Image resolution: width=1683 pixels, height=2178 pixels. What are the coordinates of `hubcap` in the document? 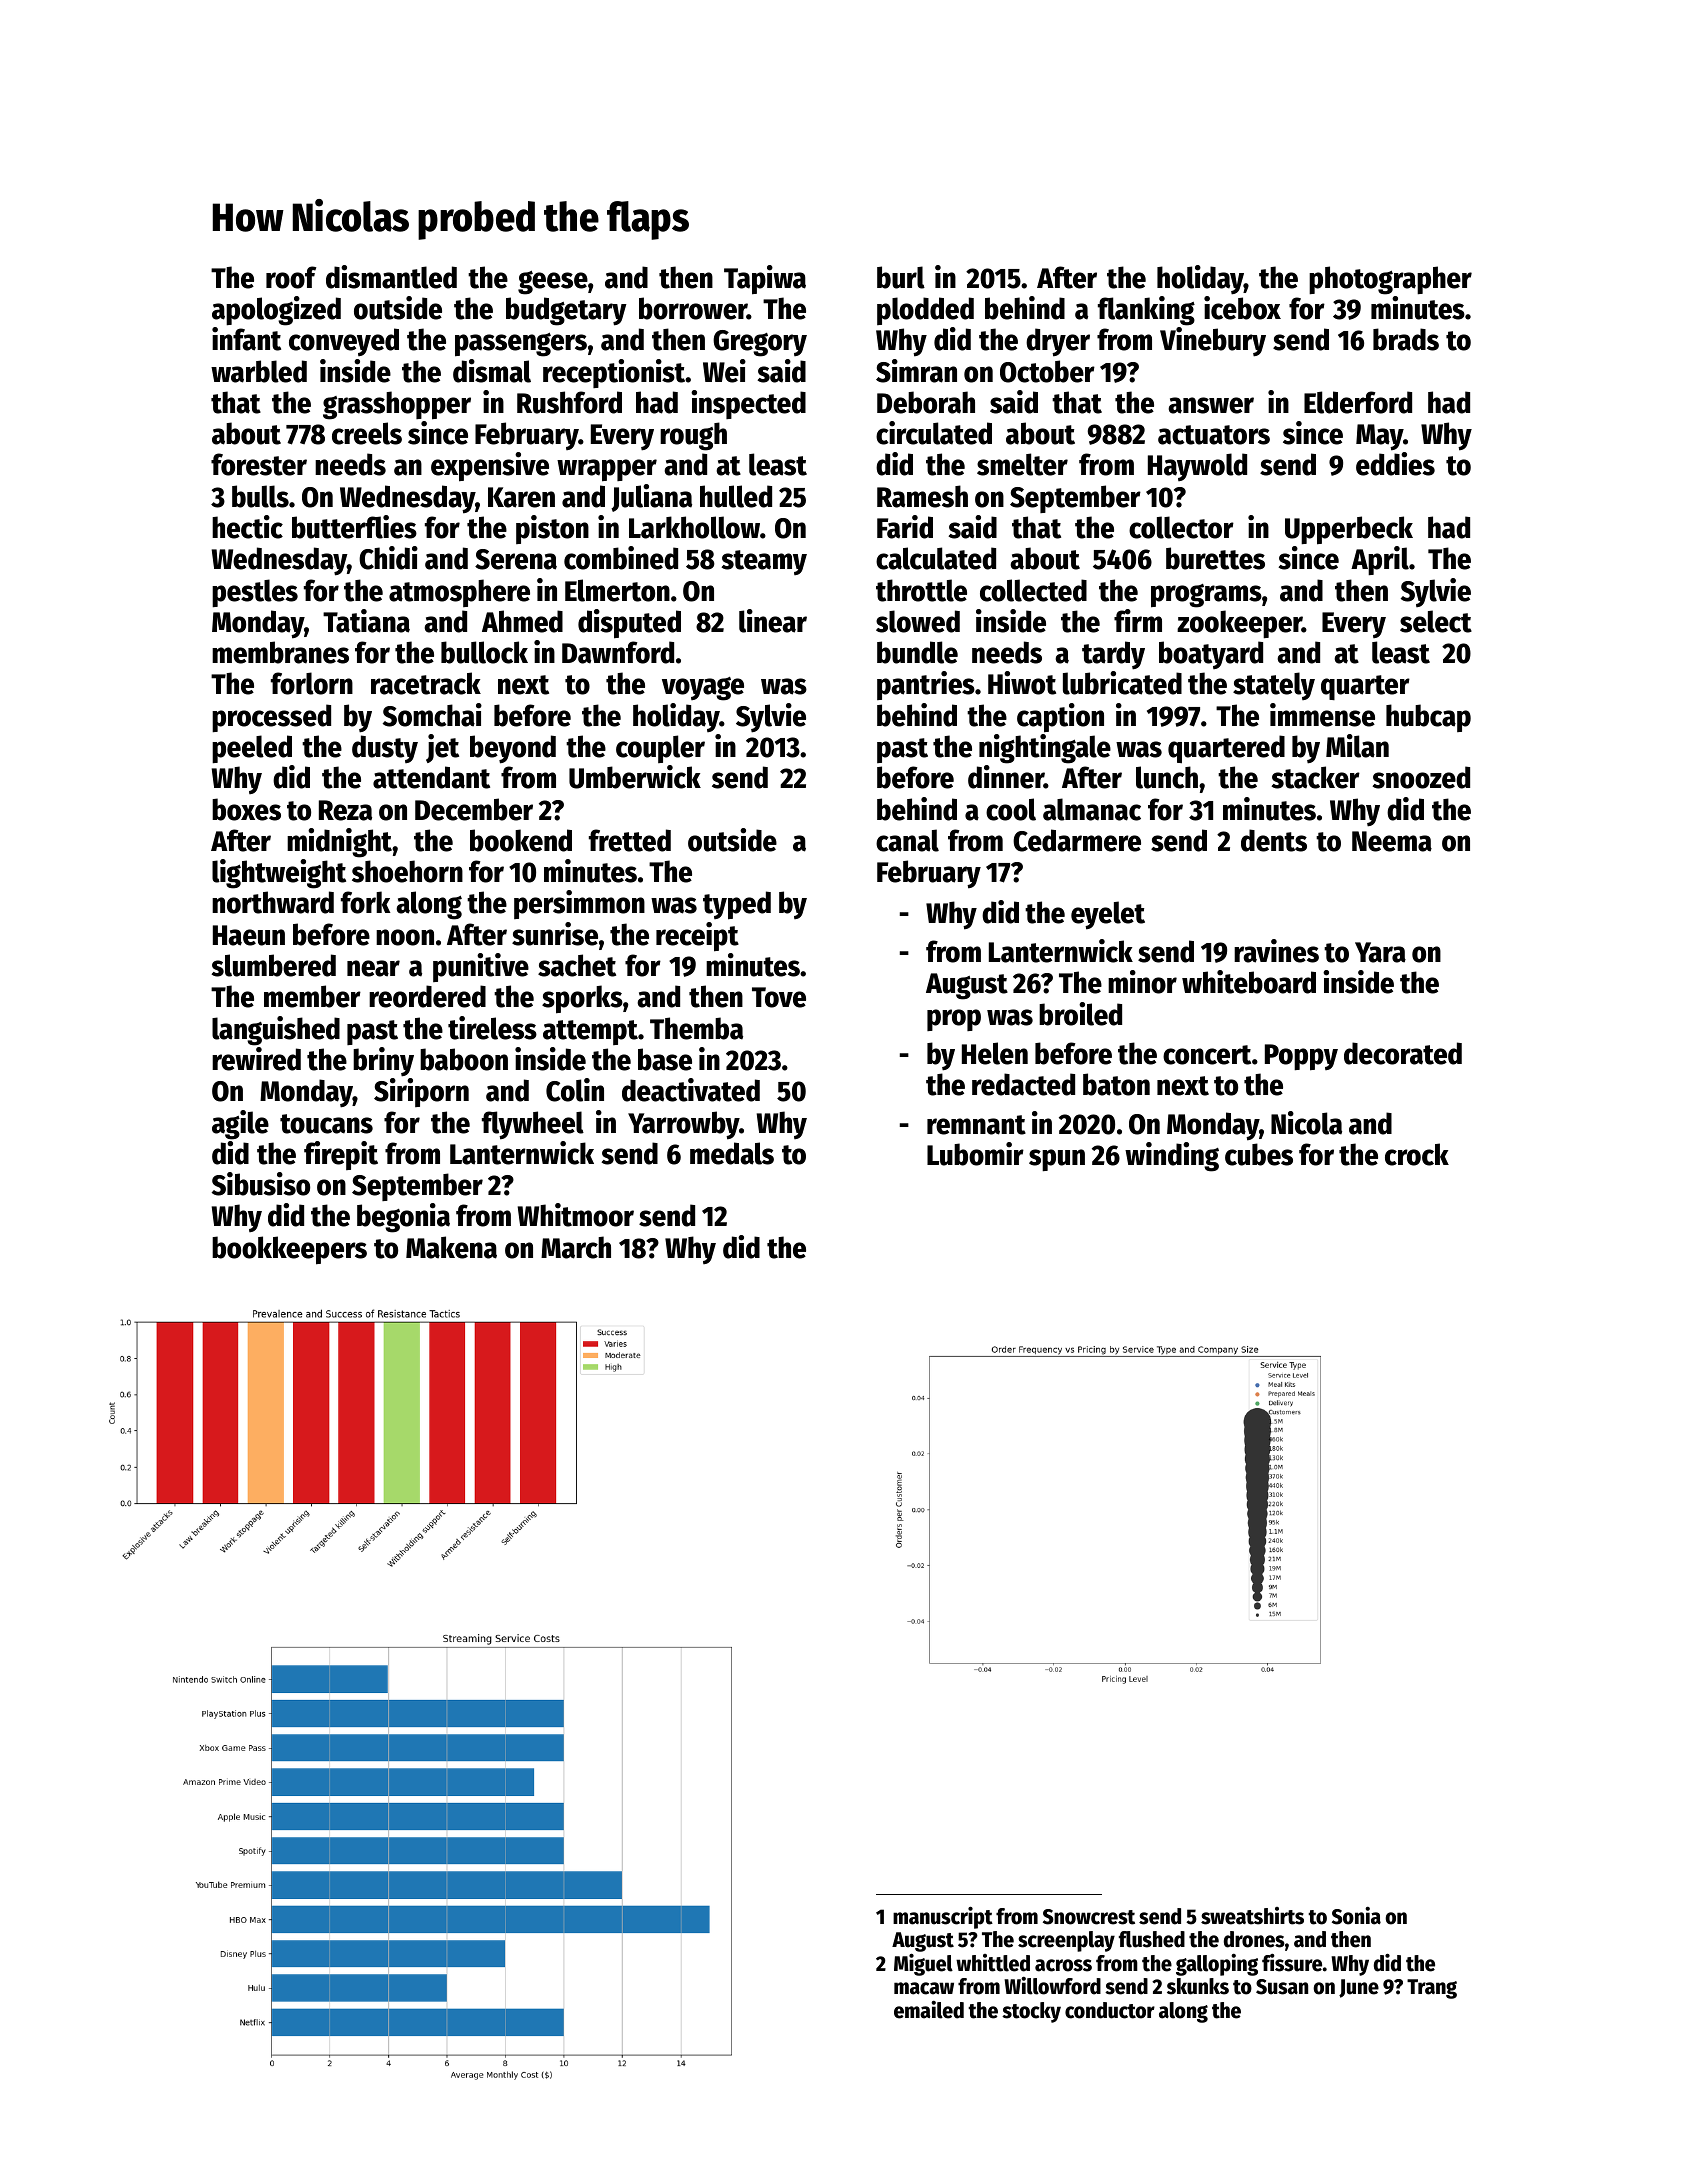 It's located at (1428, 718).
